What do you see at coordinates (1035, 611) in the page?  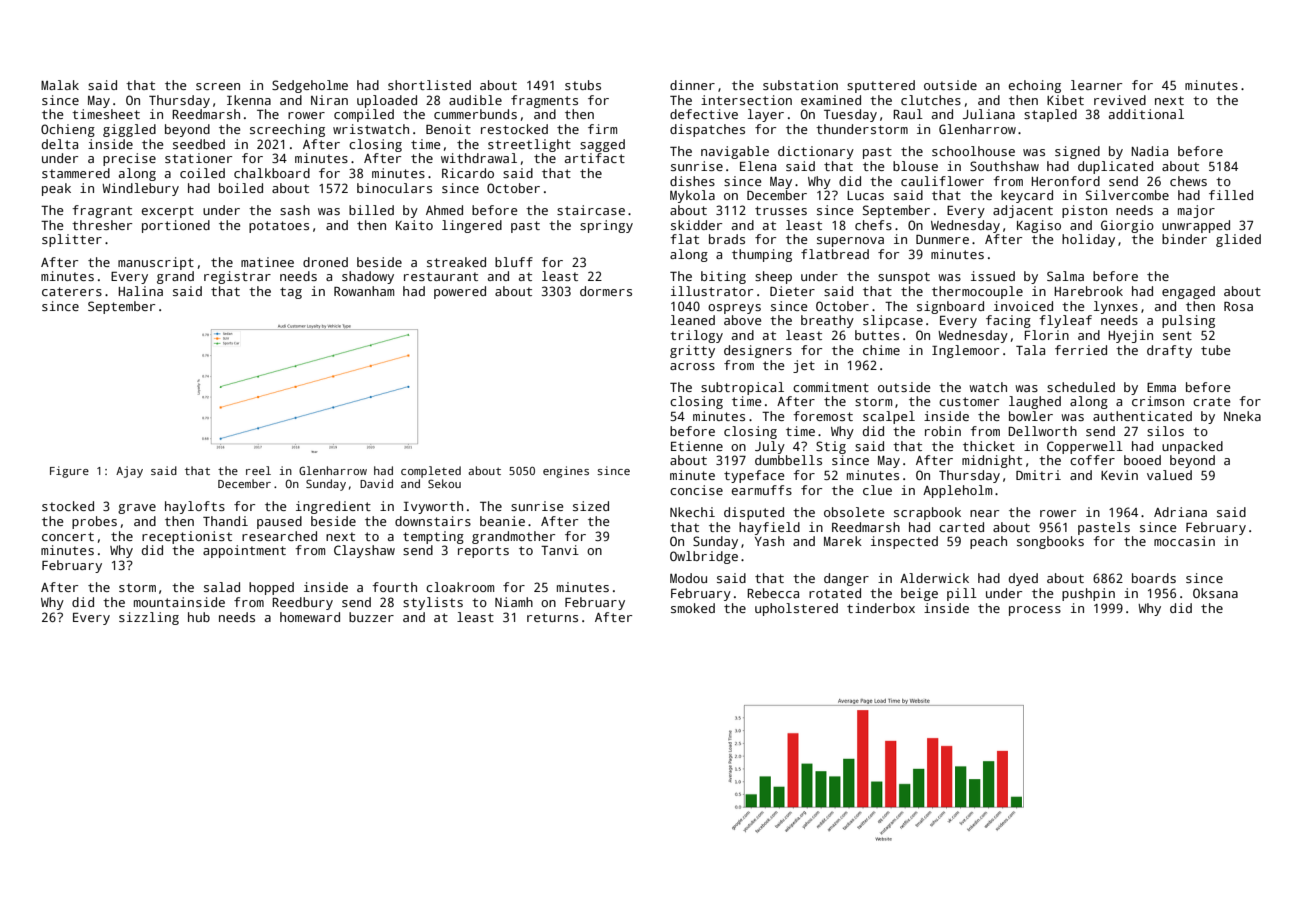 I see `process` at bounding box center [1035, 611].
